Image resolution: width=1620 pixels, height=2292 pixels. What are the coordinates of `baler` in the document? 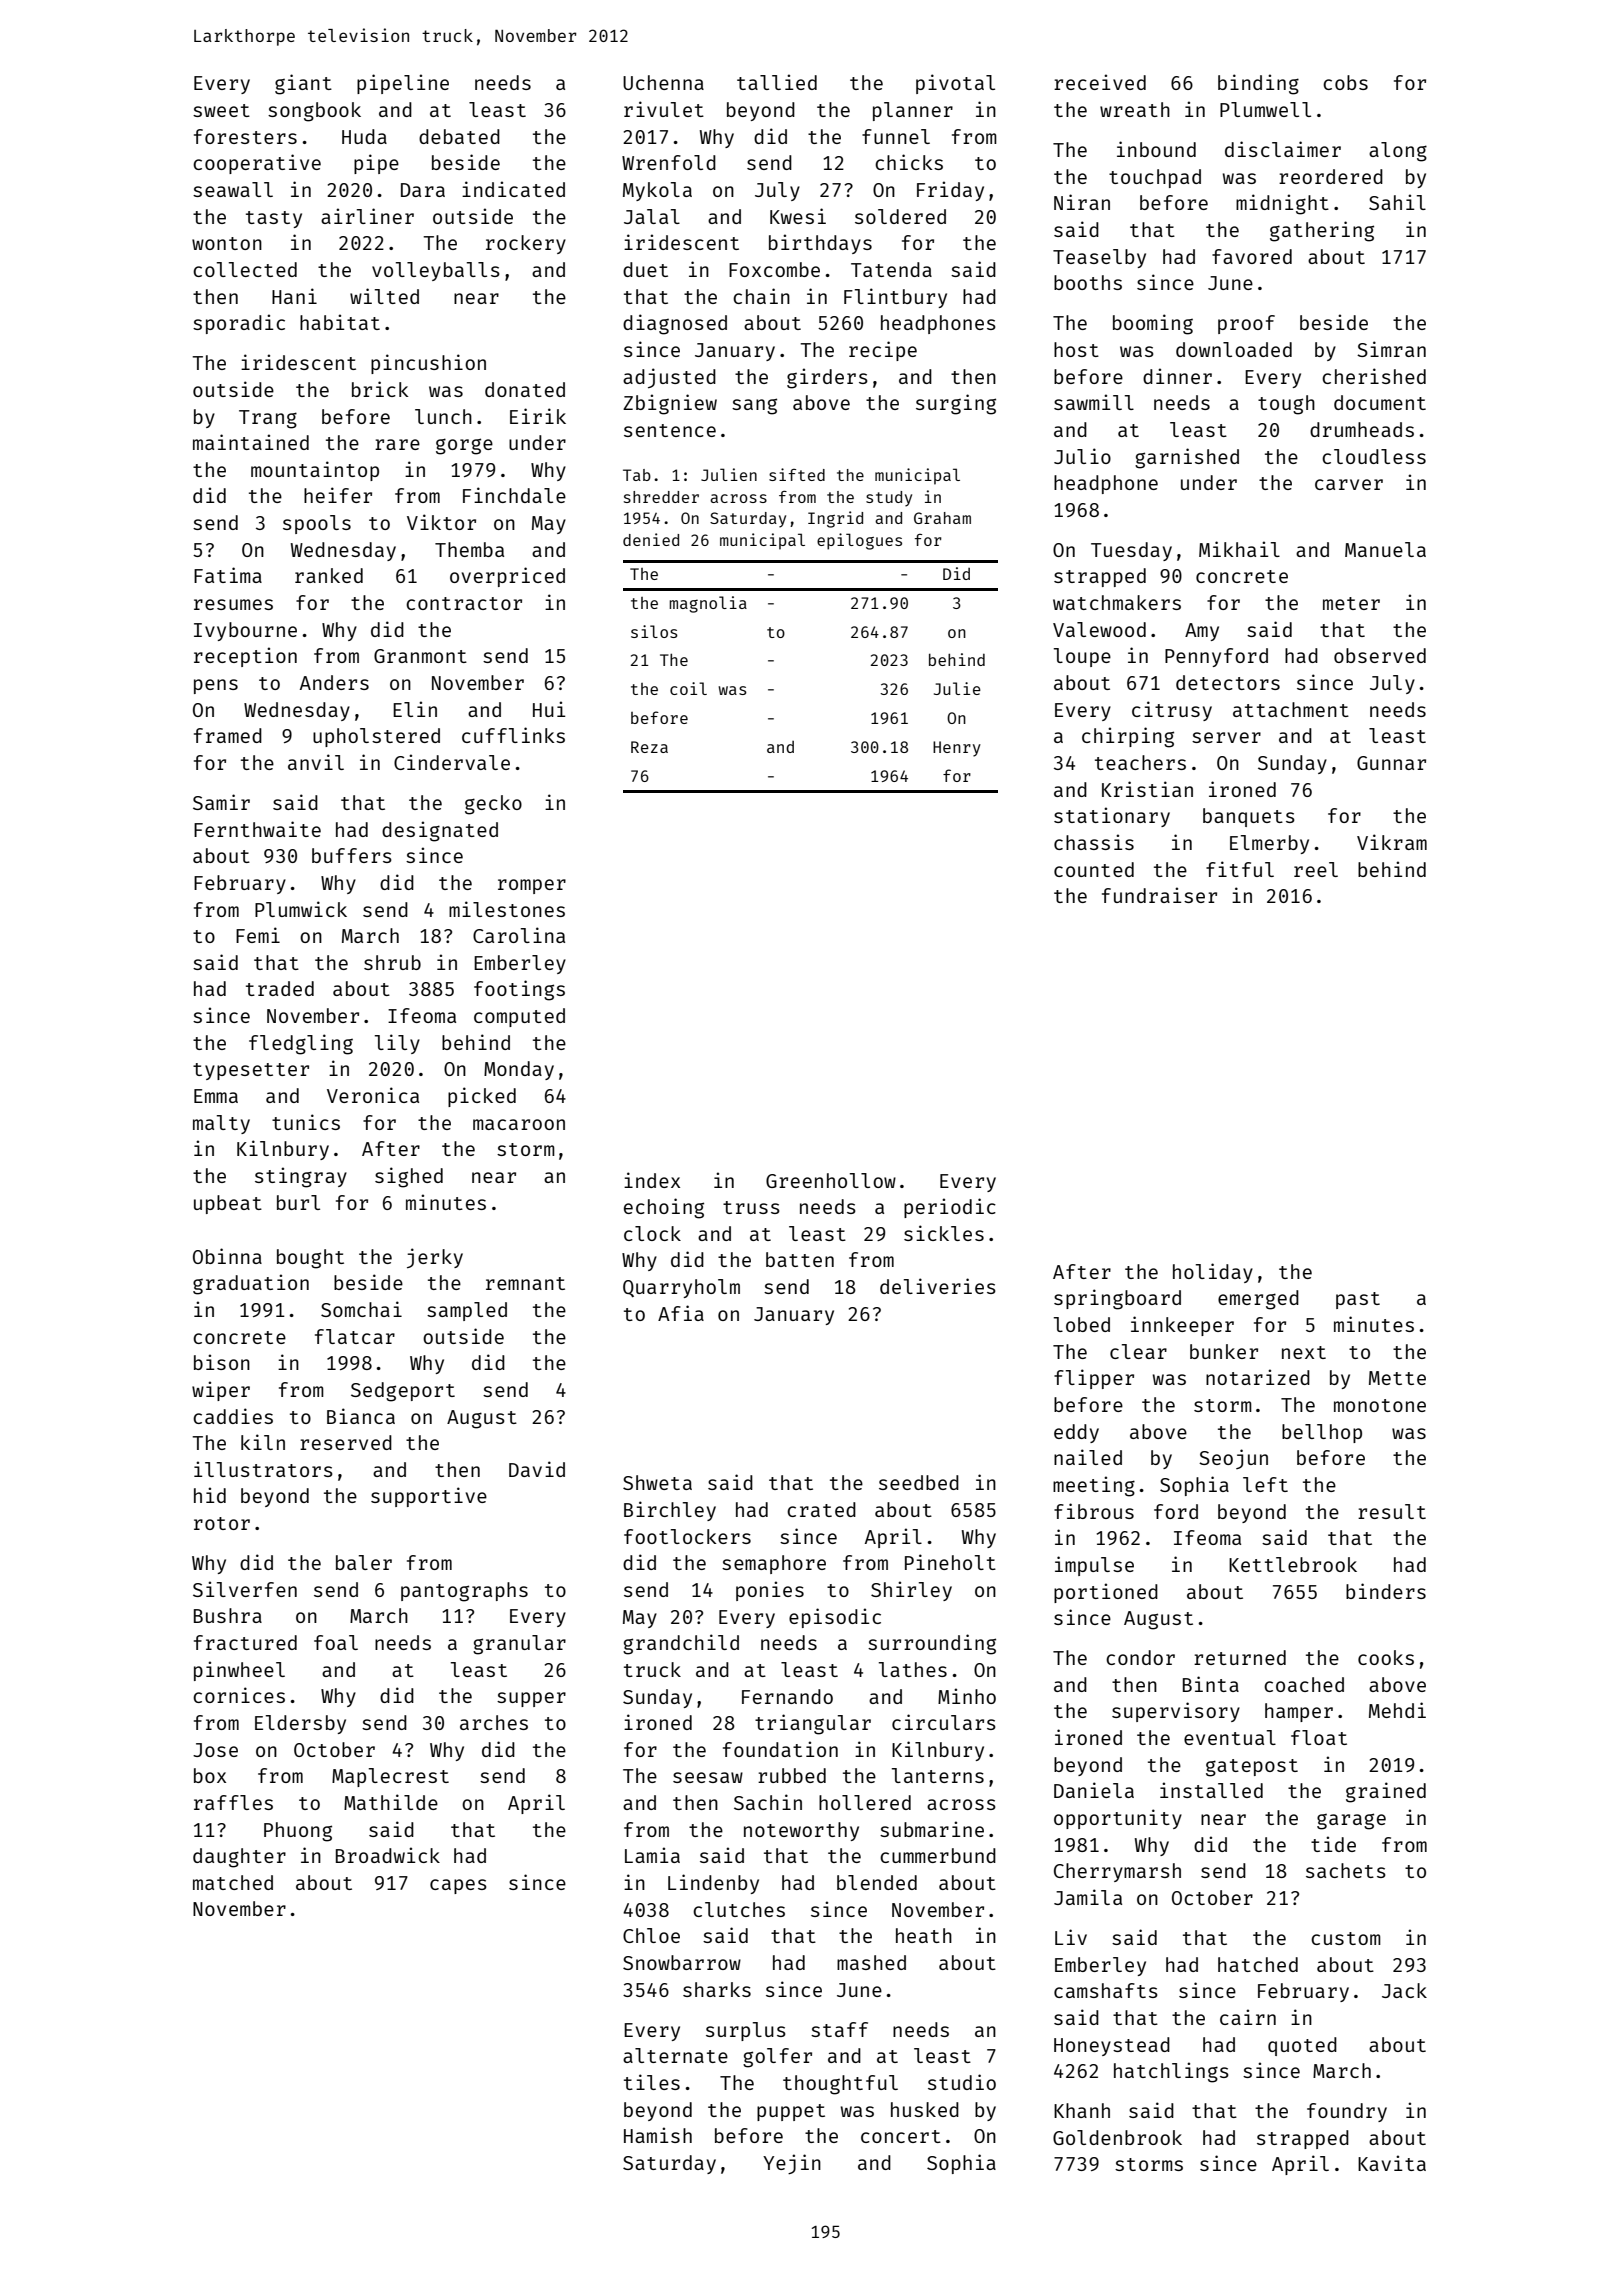 It's located at (364, 1562).
